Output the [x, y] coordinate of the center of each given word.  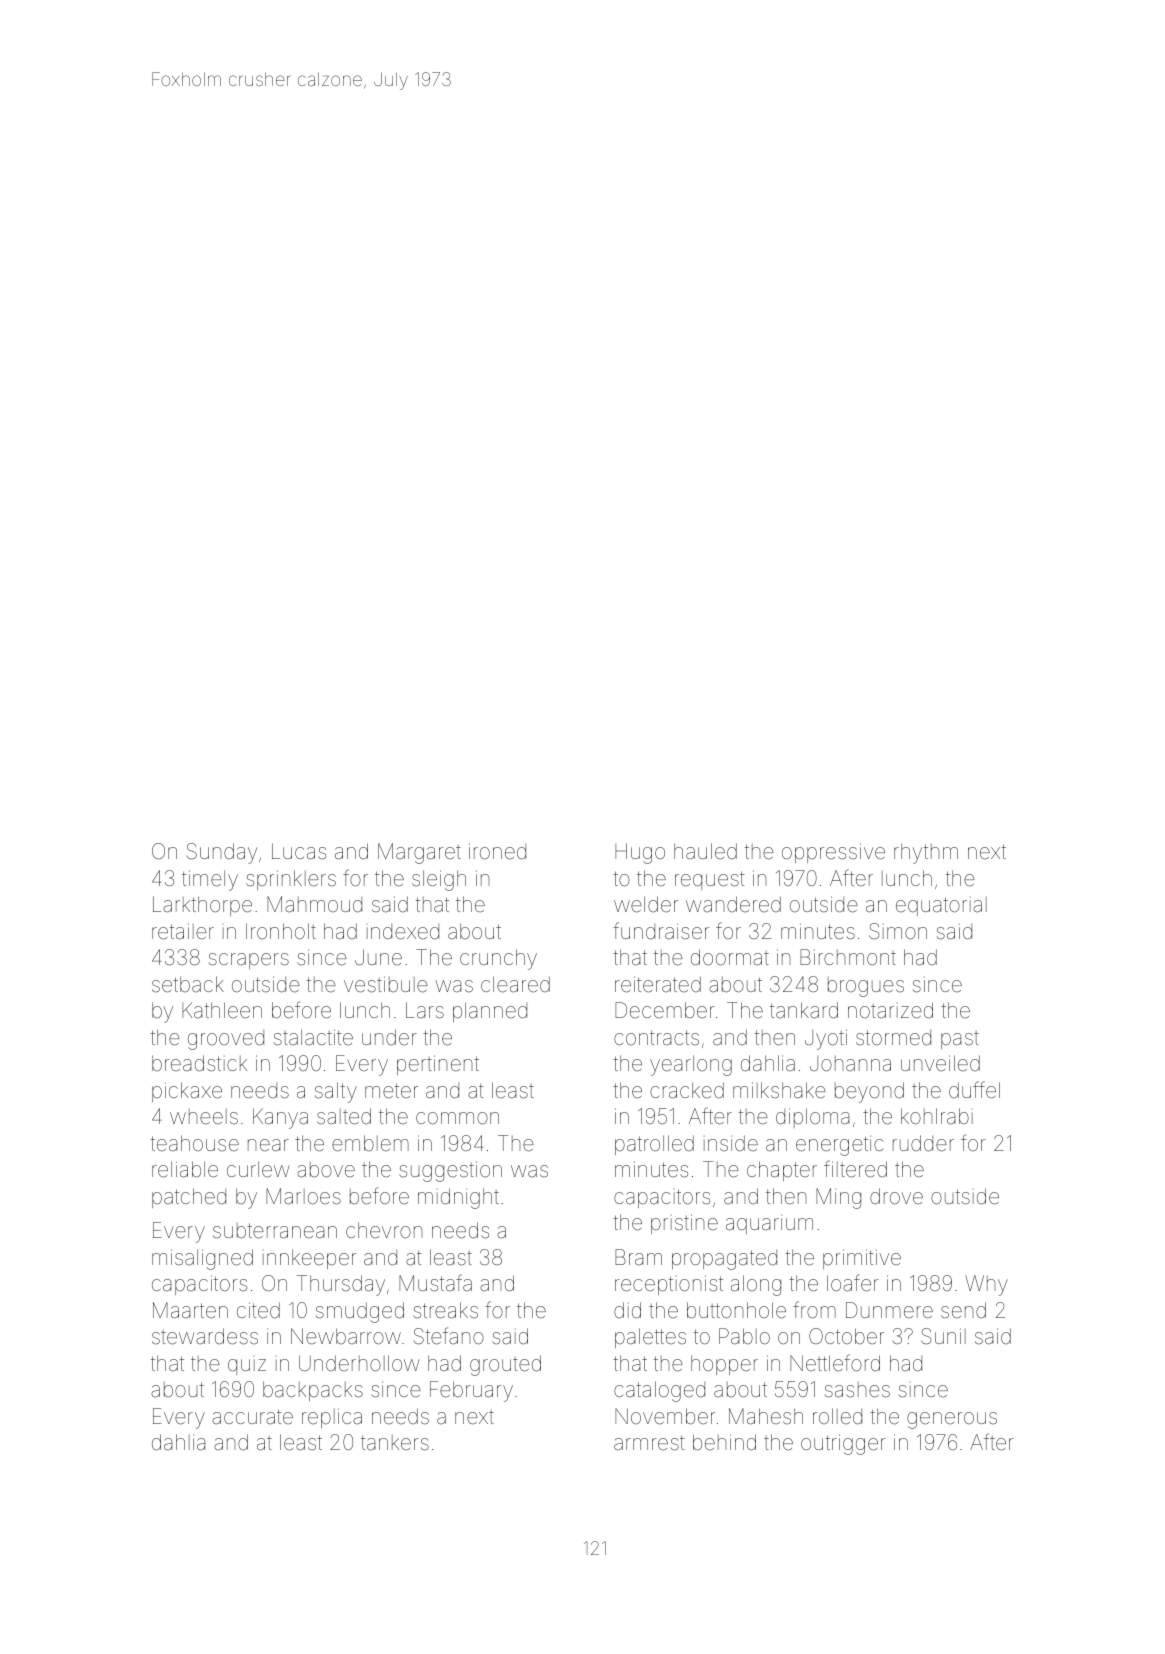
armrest [649, 1443]
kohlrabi [937, 1116]
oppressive [833, 853]
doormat [730, 957]
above [326, 1170]
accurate [252, 1417]
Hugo [640, 853]
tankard [804, 1010]
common [457, 1118]
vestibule [386, 984]
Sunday [222, 853]
